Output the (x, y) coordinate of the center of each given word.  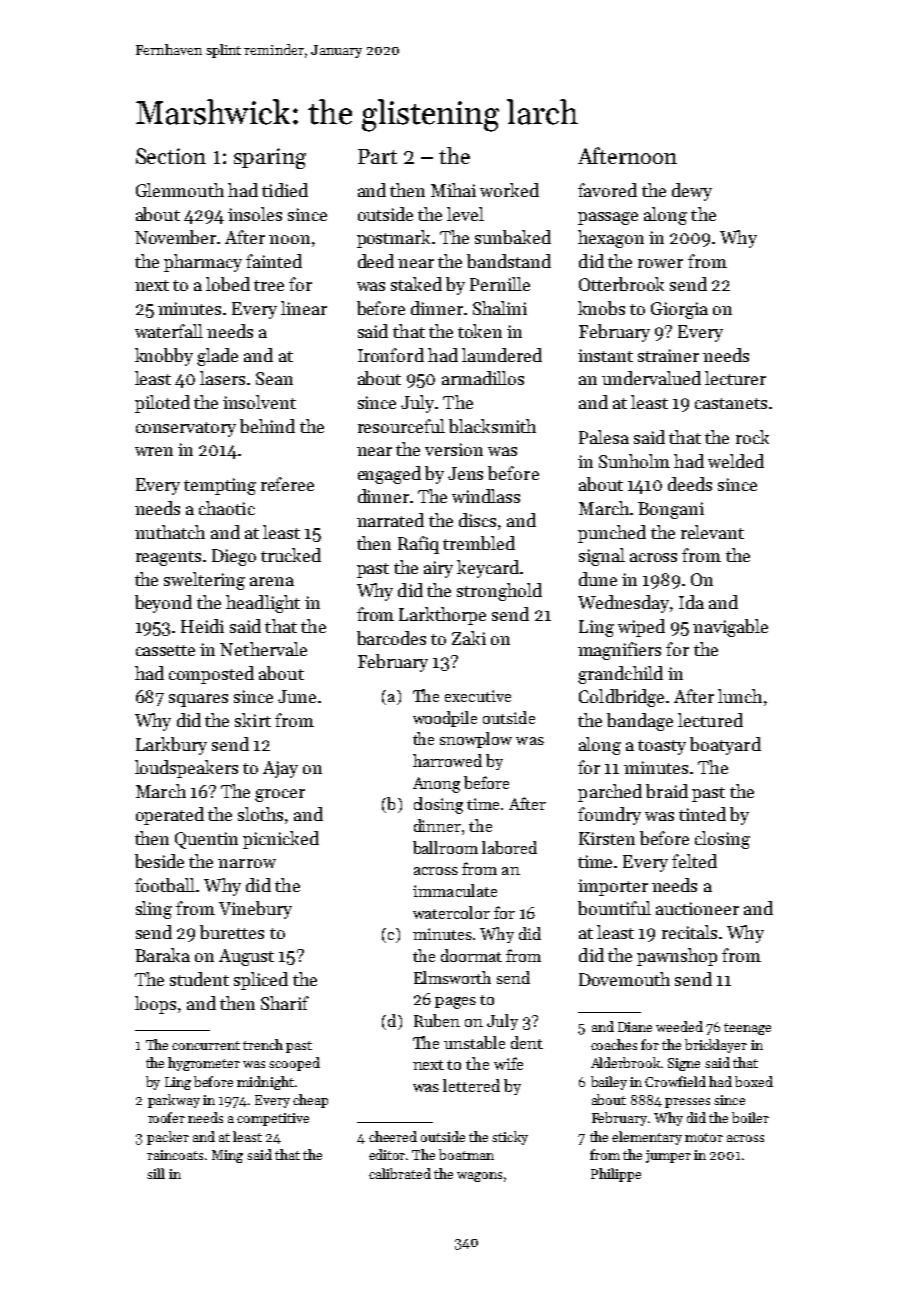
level (465, 214)
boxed (754, 1081)
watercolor (451, 912)
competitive (273, 1119)
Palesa (604, 437)
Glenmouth (180, 190)
